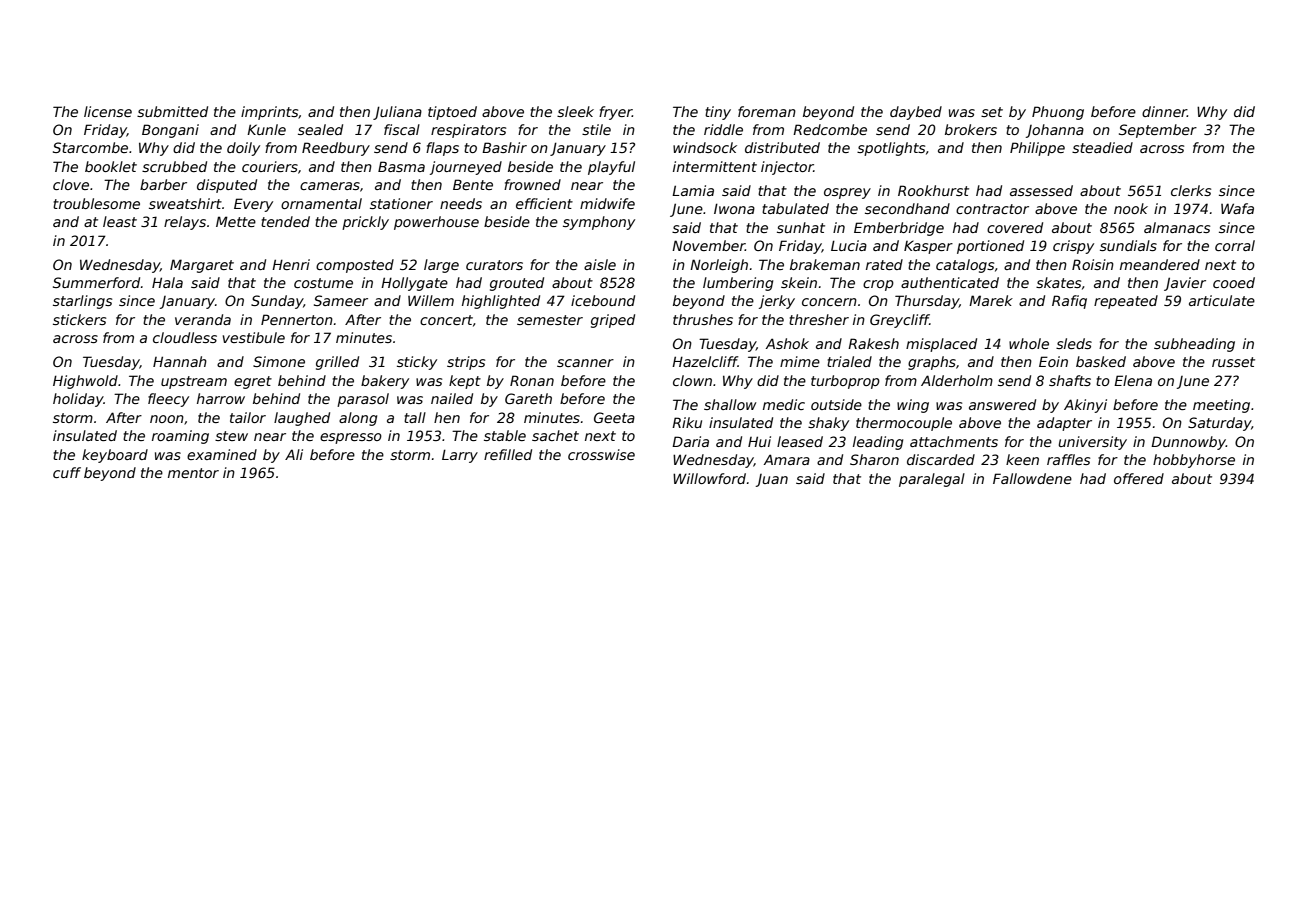 The width and height of the screenshot is (1308, 924). What do you see at coordinates (1164, 111) in the screenshot?
I see `dinner` at bounding box center [1164, 111].
